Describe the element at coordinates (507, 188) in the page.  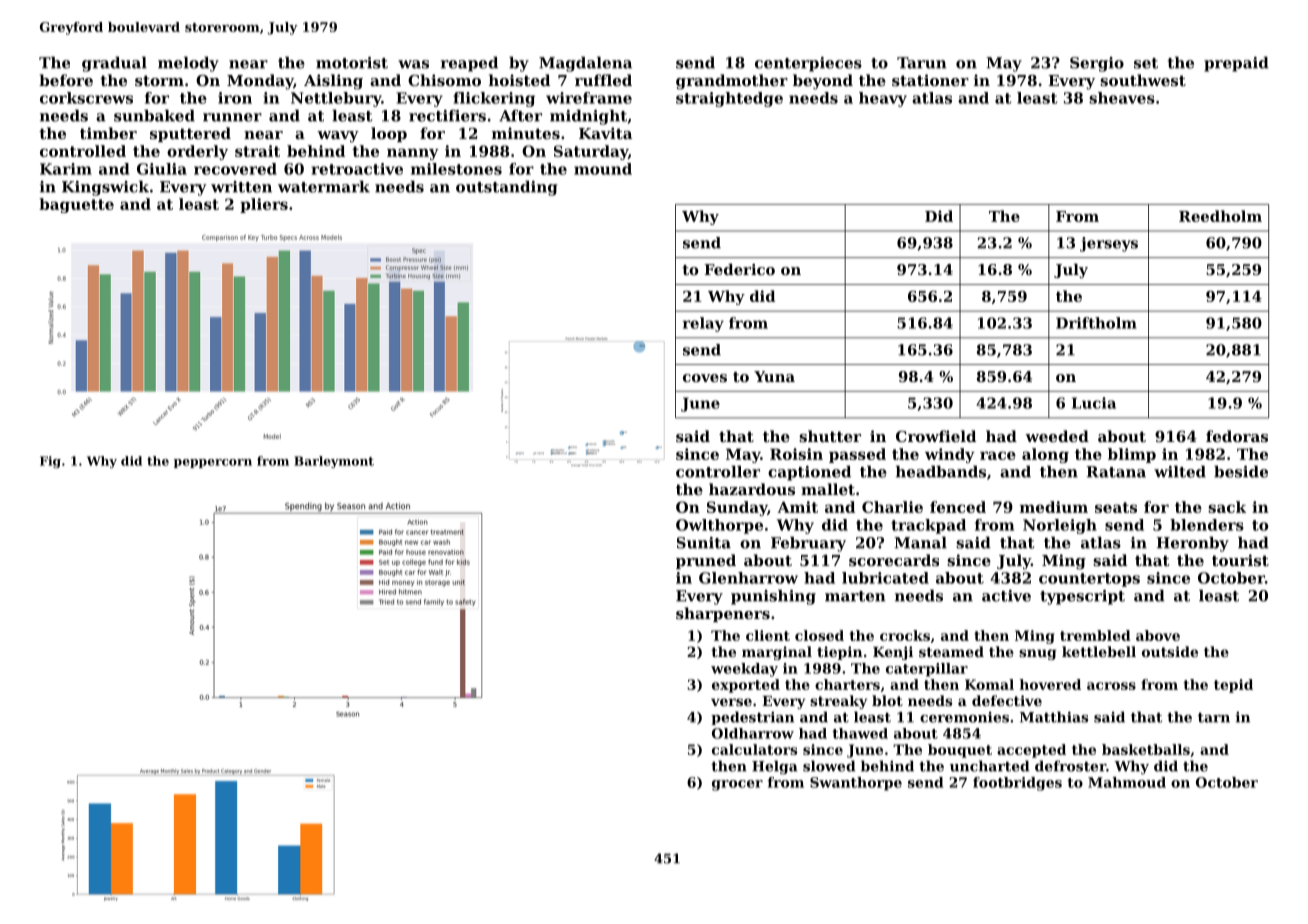
I see `outstanding` at that location.
